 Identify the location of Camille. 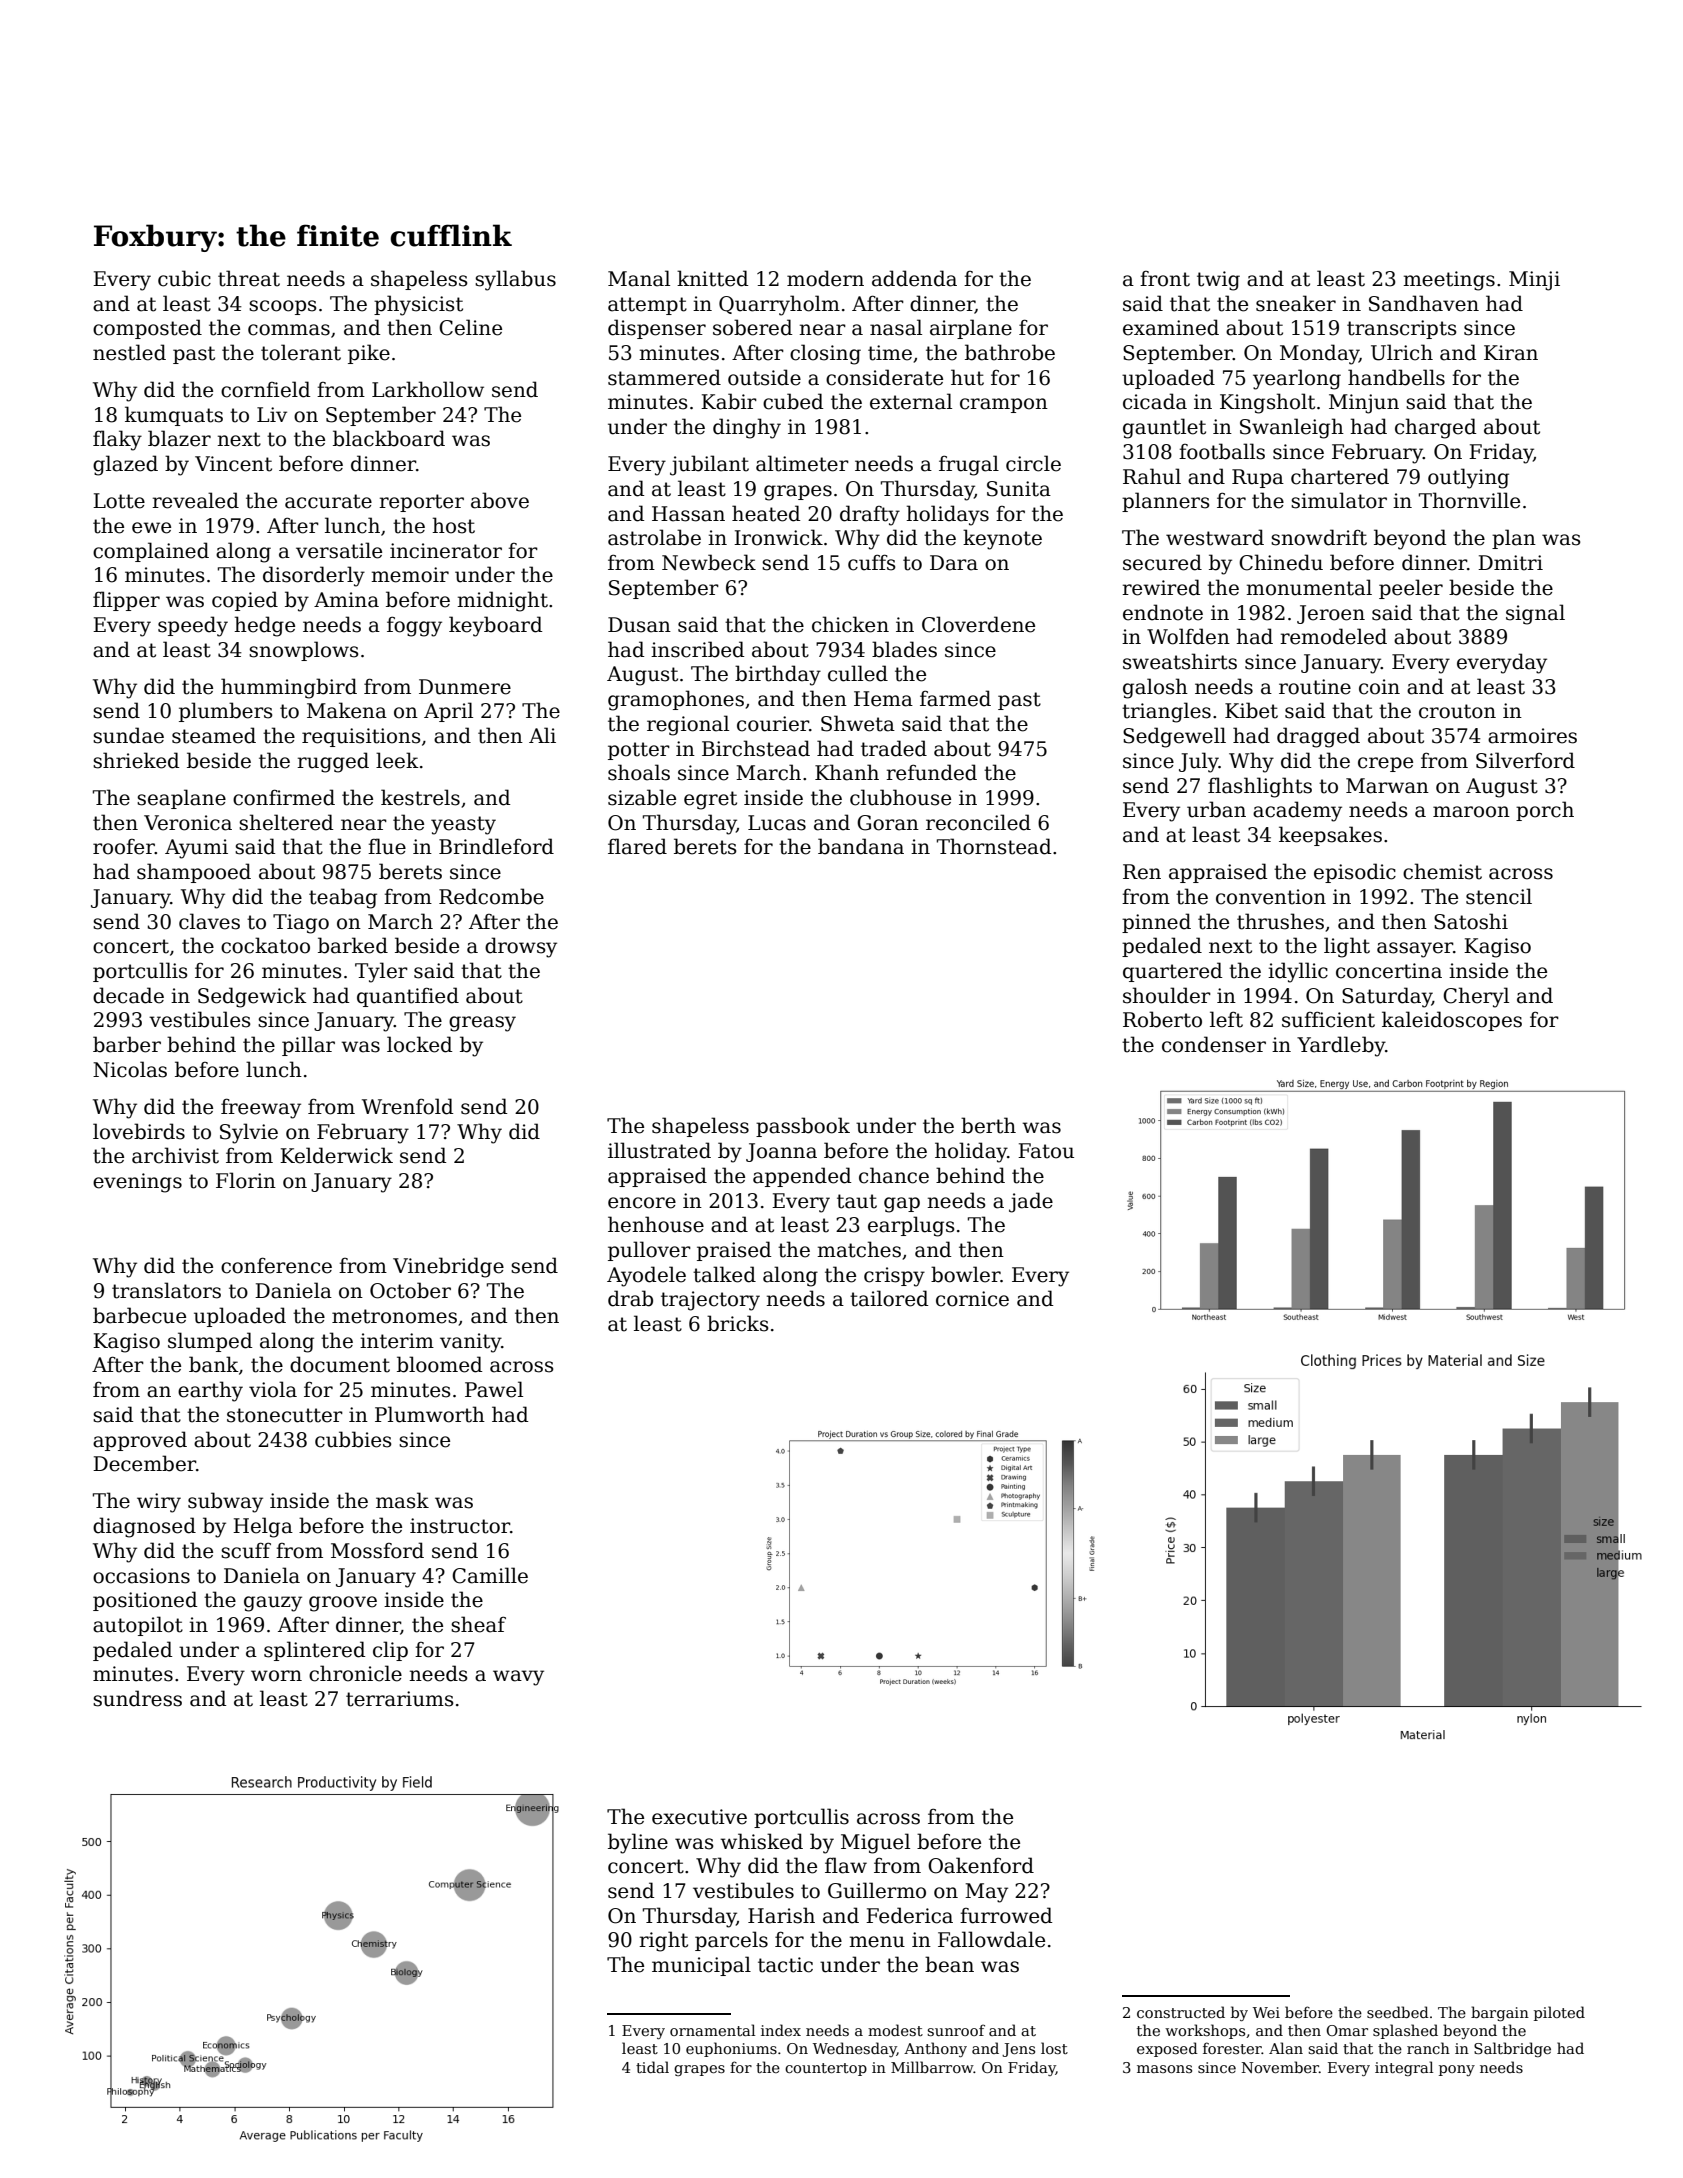
(490, 1575).
